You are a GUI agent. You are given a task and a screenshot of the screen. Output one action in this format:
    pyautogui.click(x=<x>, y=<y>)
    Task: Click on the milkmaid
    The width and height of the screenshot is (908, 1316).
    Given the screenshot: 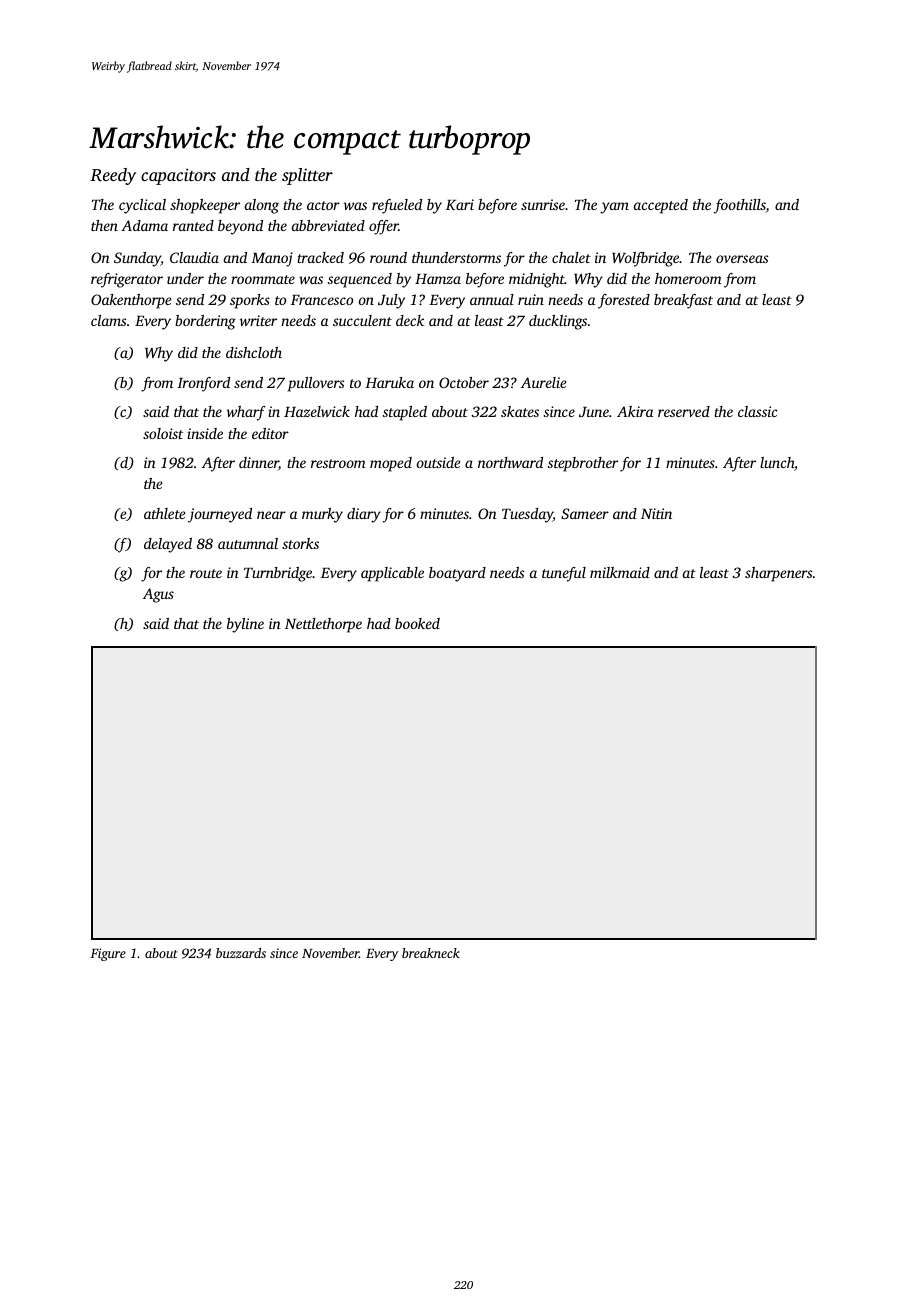 What is the action you would take?
    pyautogui.click(x=620, y=572)
